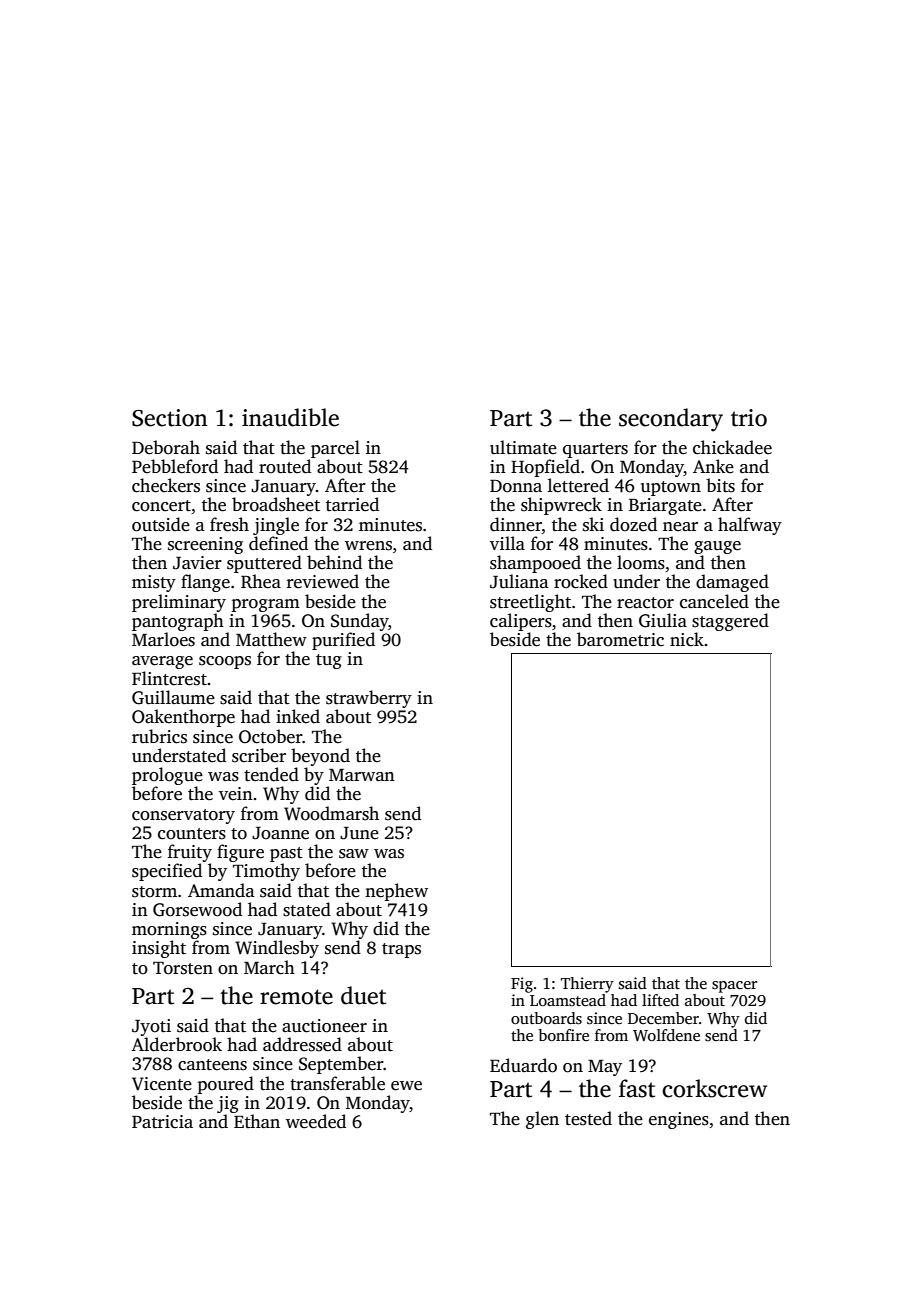 The width and height of the screenshot is (924, 1311). Describe the element at coordinates (587, 985) in the screenshot. I see `Thierry` at that location.
